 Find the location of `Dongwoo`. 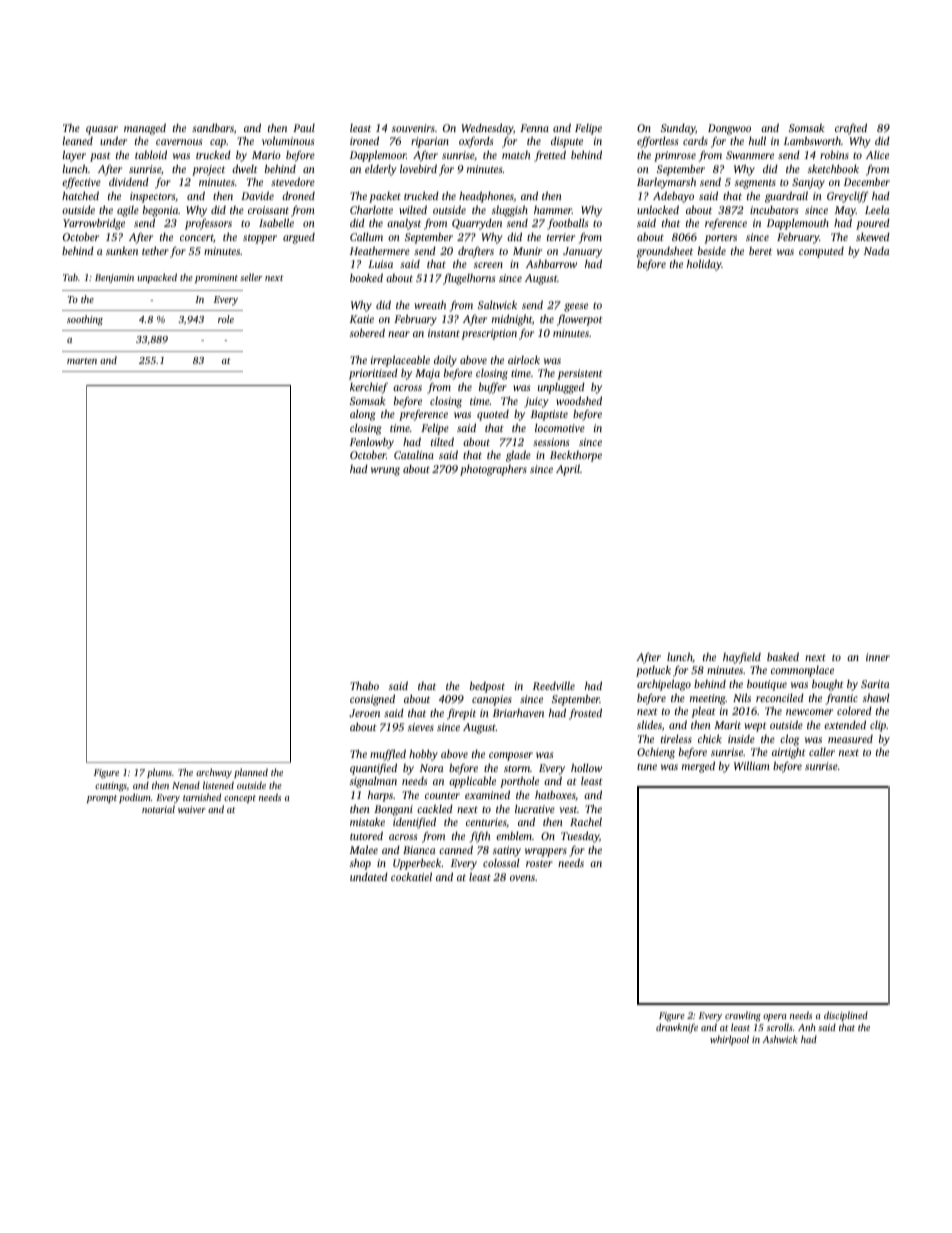

Dongwoo is located at coordinates (729, 129).
